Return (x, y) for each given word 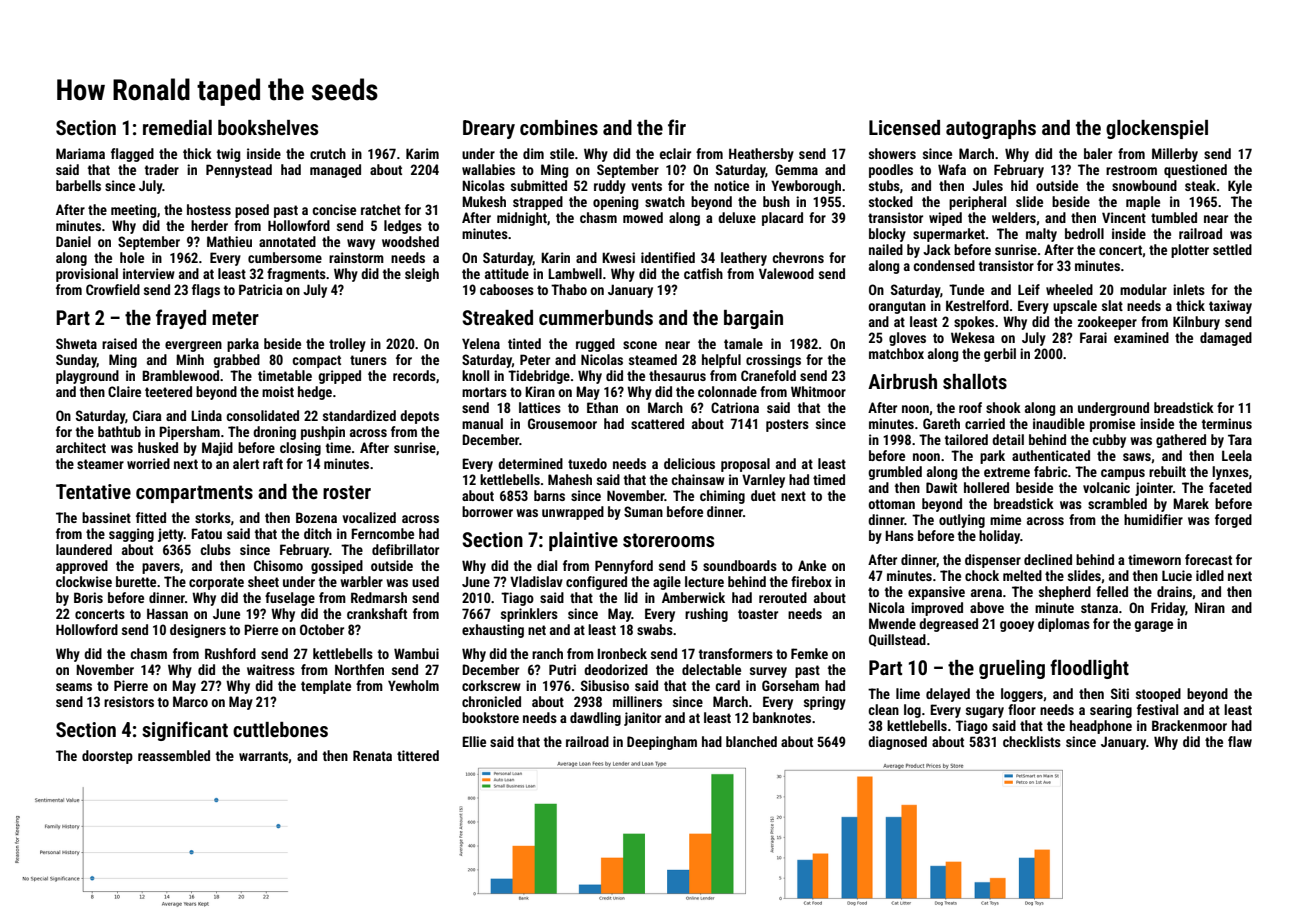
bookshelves (268, 127)
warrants (264, 757)
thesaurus (677, 375)
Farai (1093, 337)
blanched (751, 741)
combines (559, 127)
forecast (1208, 559)
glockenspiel (1157, 129)
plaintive (583, 541)
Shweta (76, 343)
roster (347, 492)
